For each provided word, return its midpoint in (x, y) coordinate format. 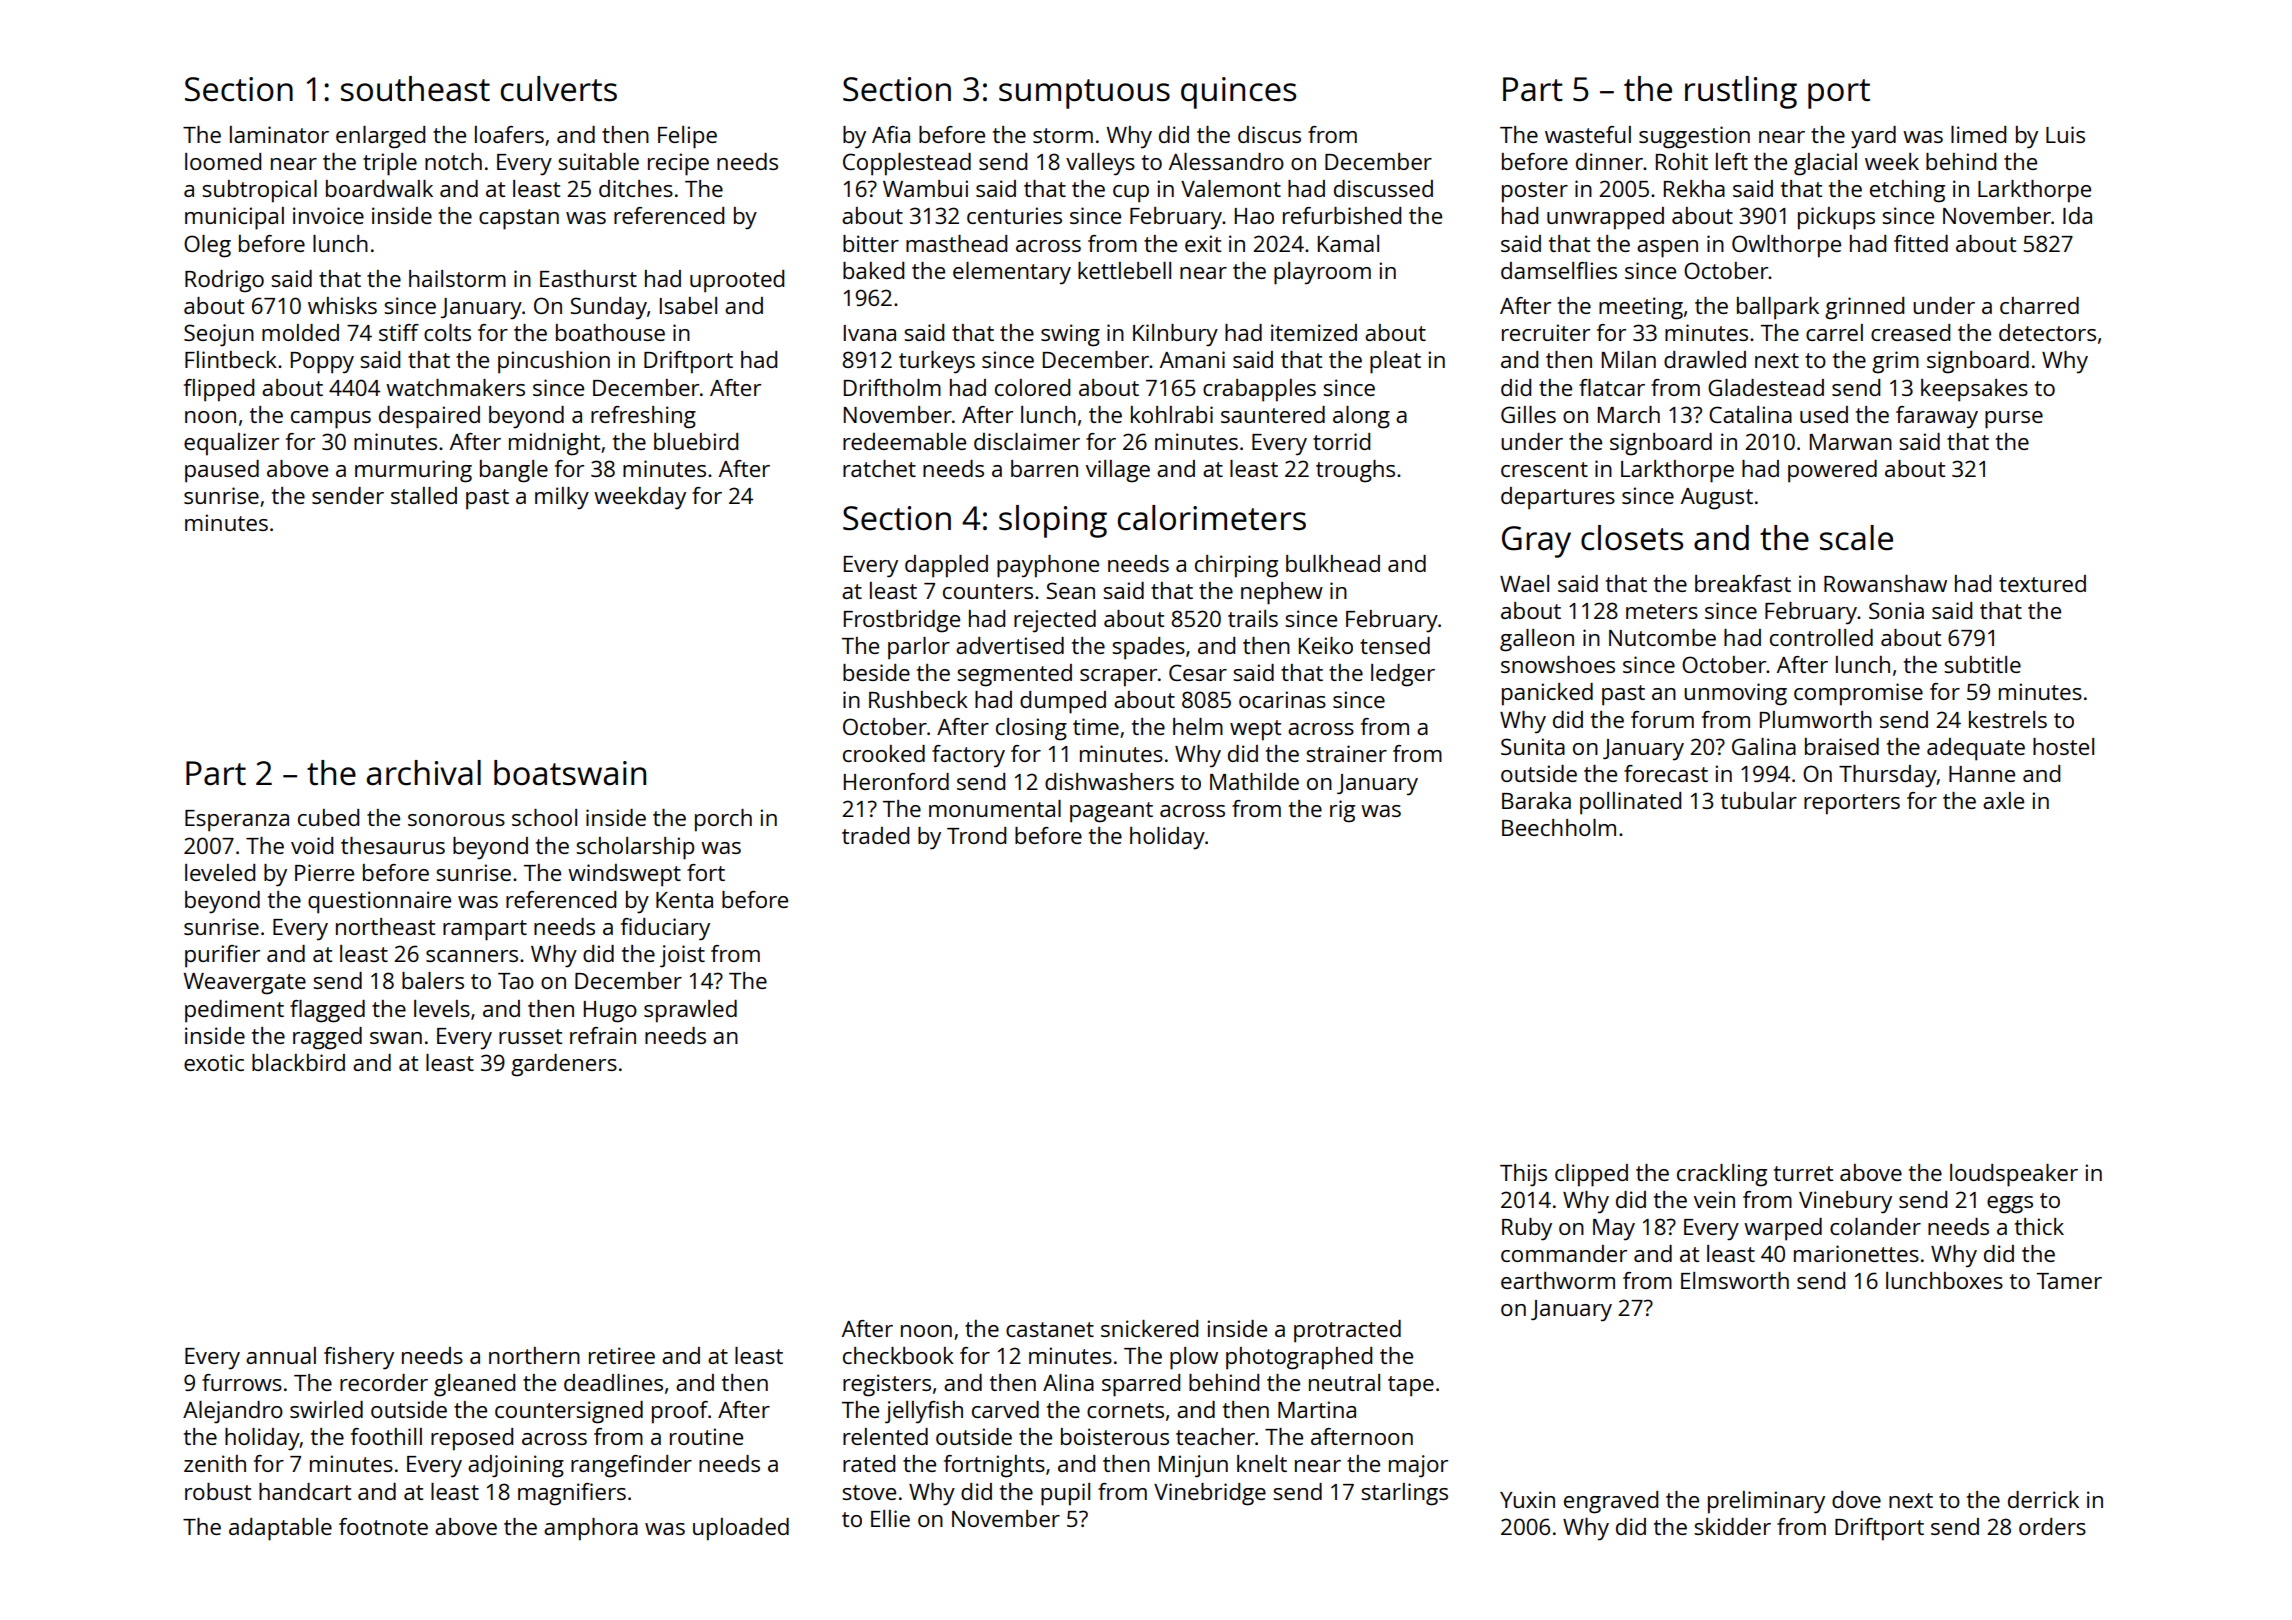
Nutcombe (1662, 637)
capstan (519, 219)
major (1418, 1466)
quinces (1238, 93)
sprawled (690, 1011)
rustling (1741, 92)
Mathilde (1254, 781)
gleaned (474, 1385)
